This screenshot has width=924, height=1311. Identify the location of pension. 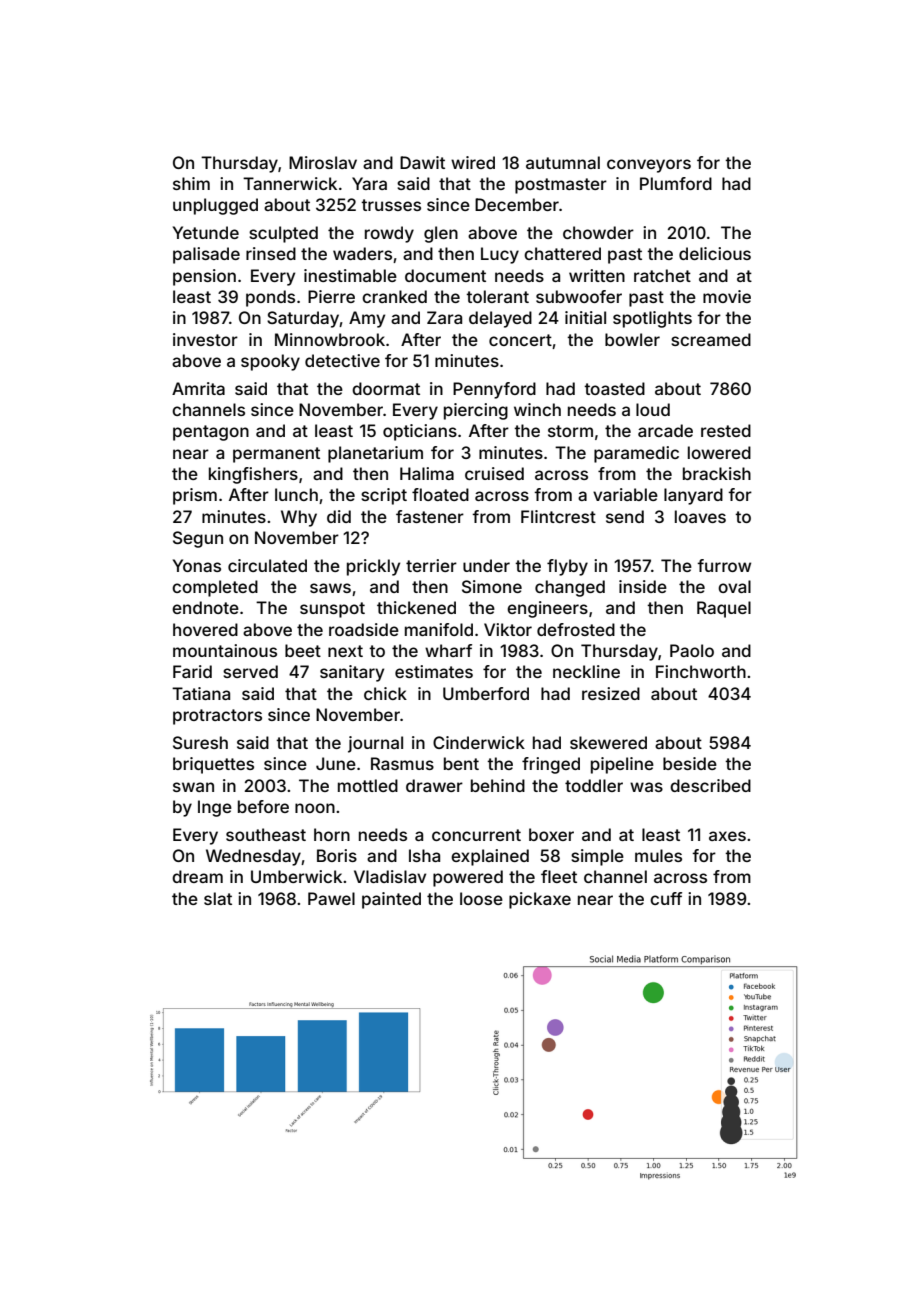
(204, 277).
